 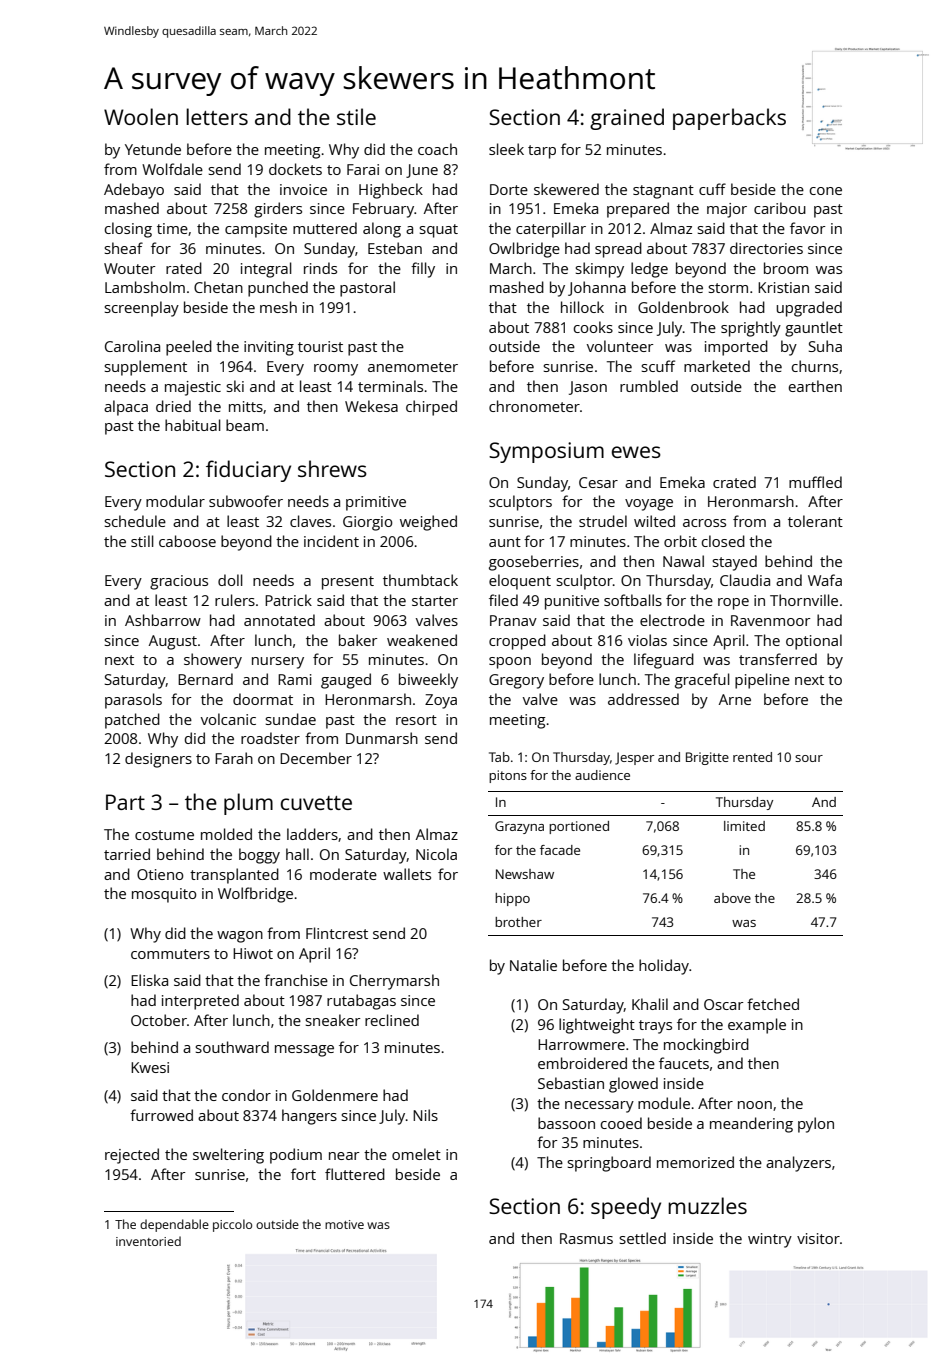 What do you see at coordinates (126, 408) in the image?
I see `alpaca` at bounding box center [126, 408].
